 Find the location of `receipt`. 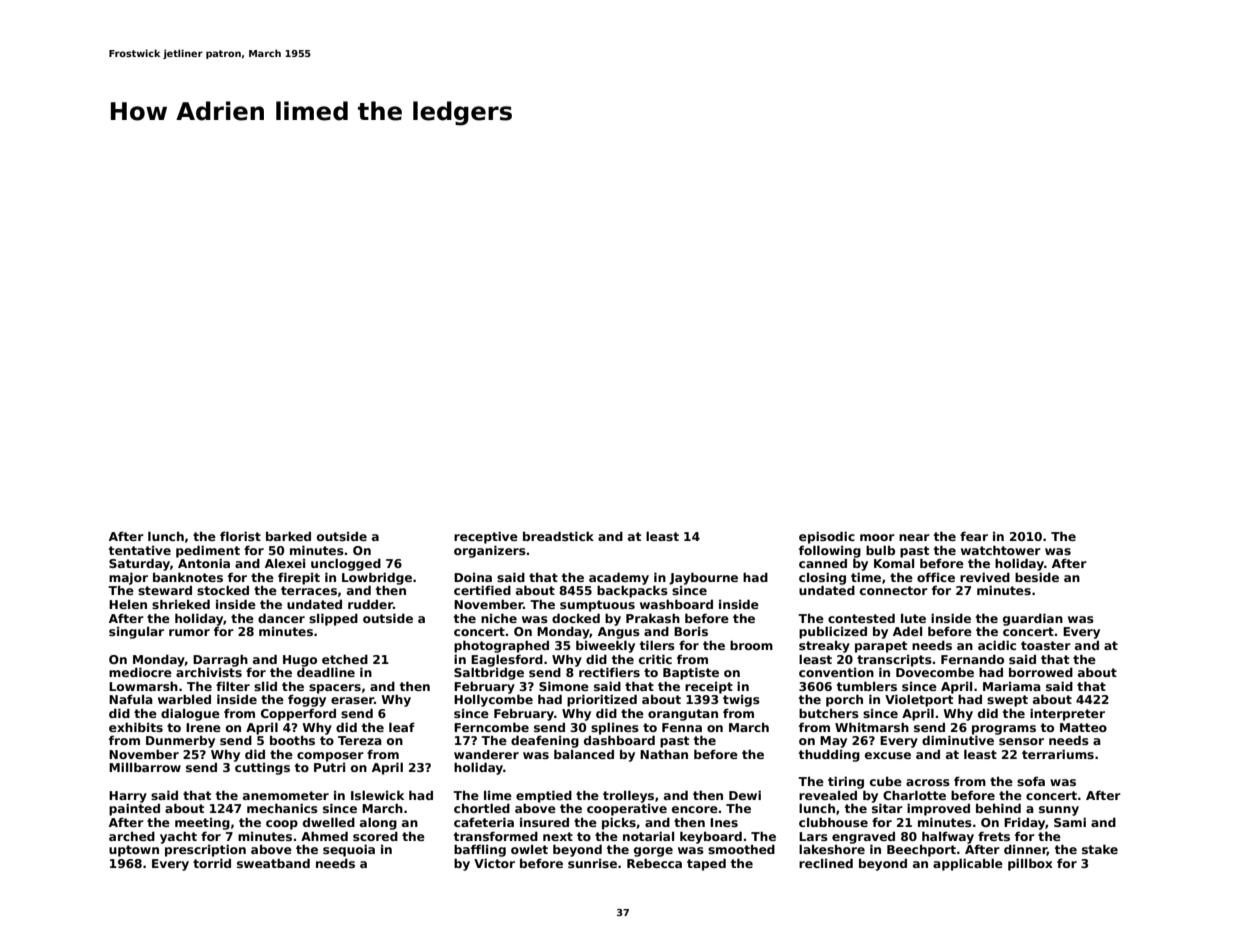

receipt is located at coordinates (709, 688).
